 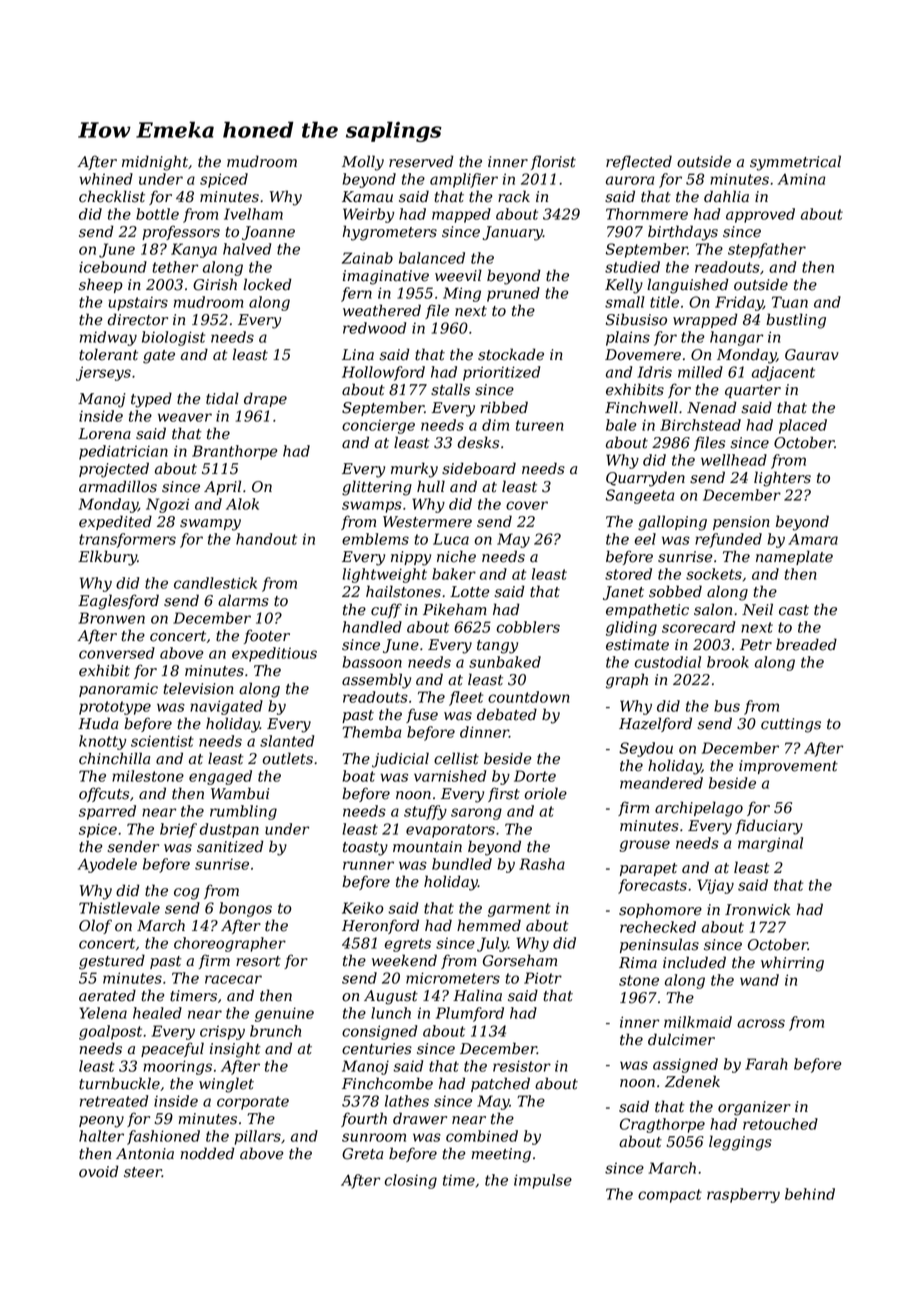 What do you see at coordinates (143, 1172) in the screenshot?
I see `steer` at bounding box center [143, 1172].
